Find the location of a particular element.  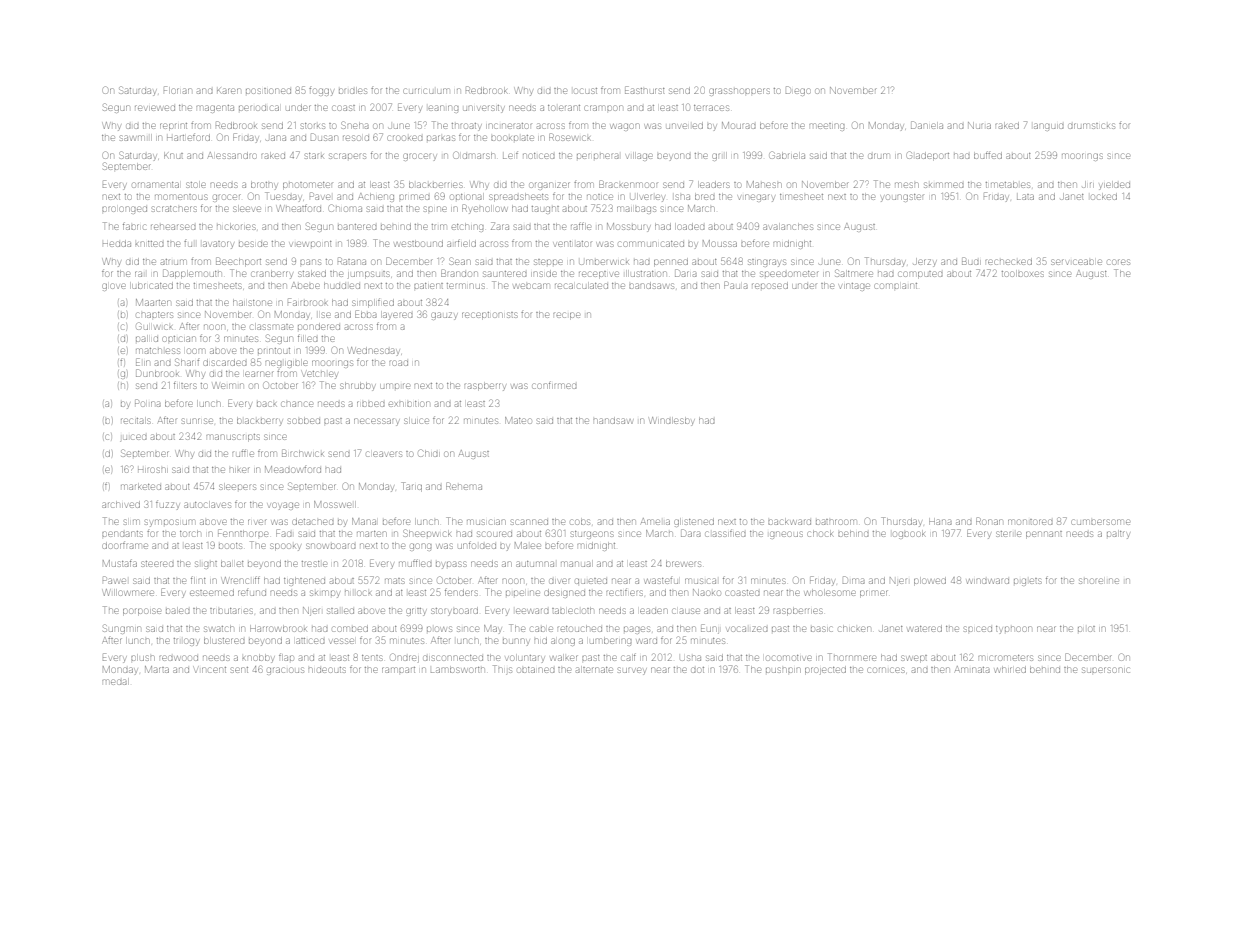

languid is located at coordinates (1048, 127).
